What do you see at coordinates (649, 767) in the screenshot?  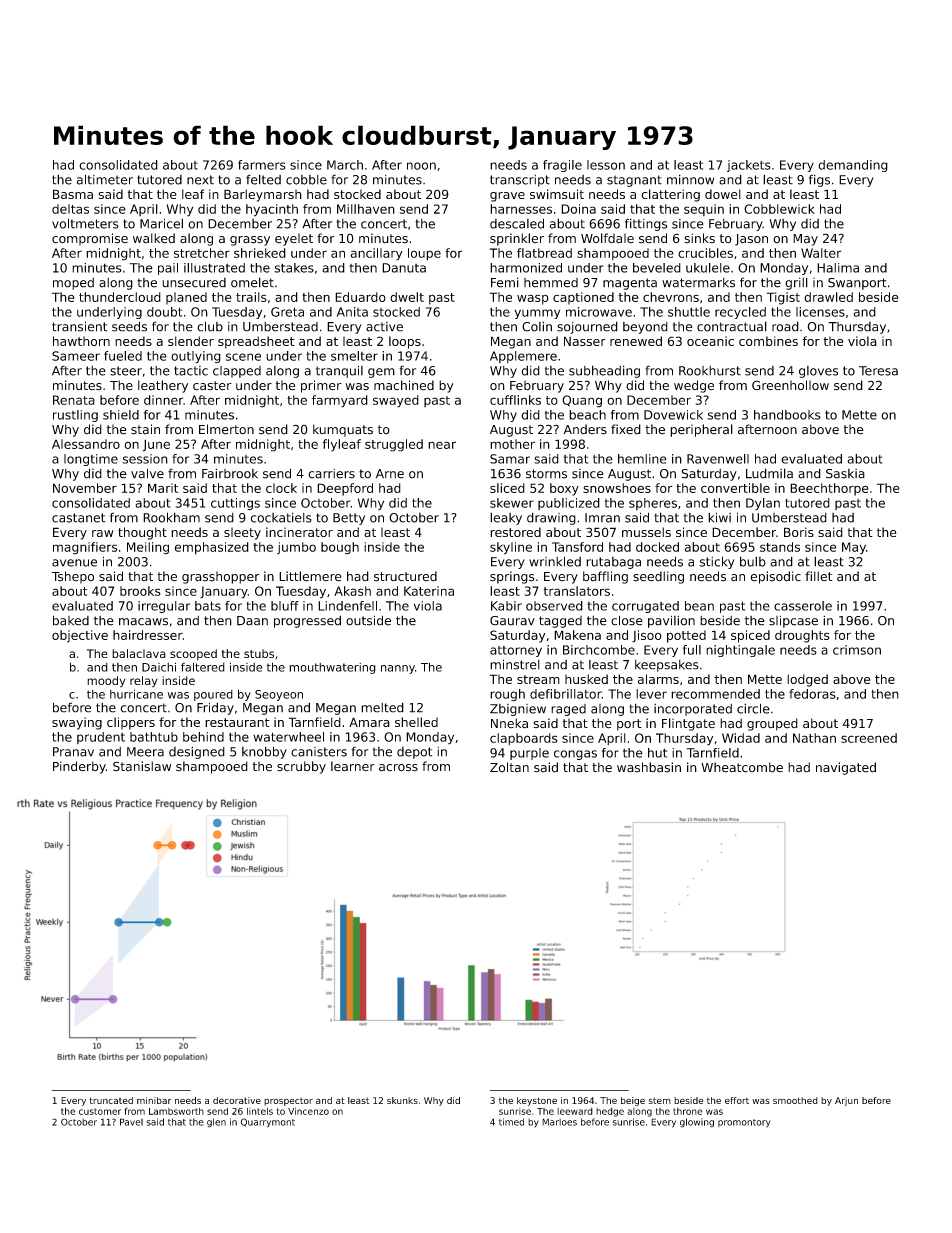 I see `washbasin` at bounding box center [649, 767].
